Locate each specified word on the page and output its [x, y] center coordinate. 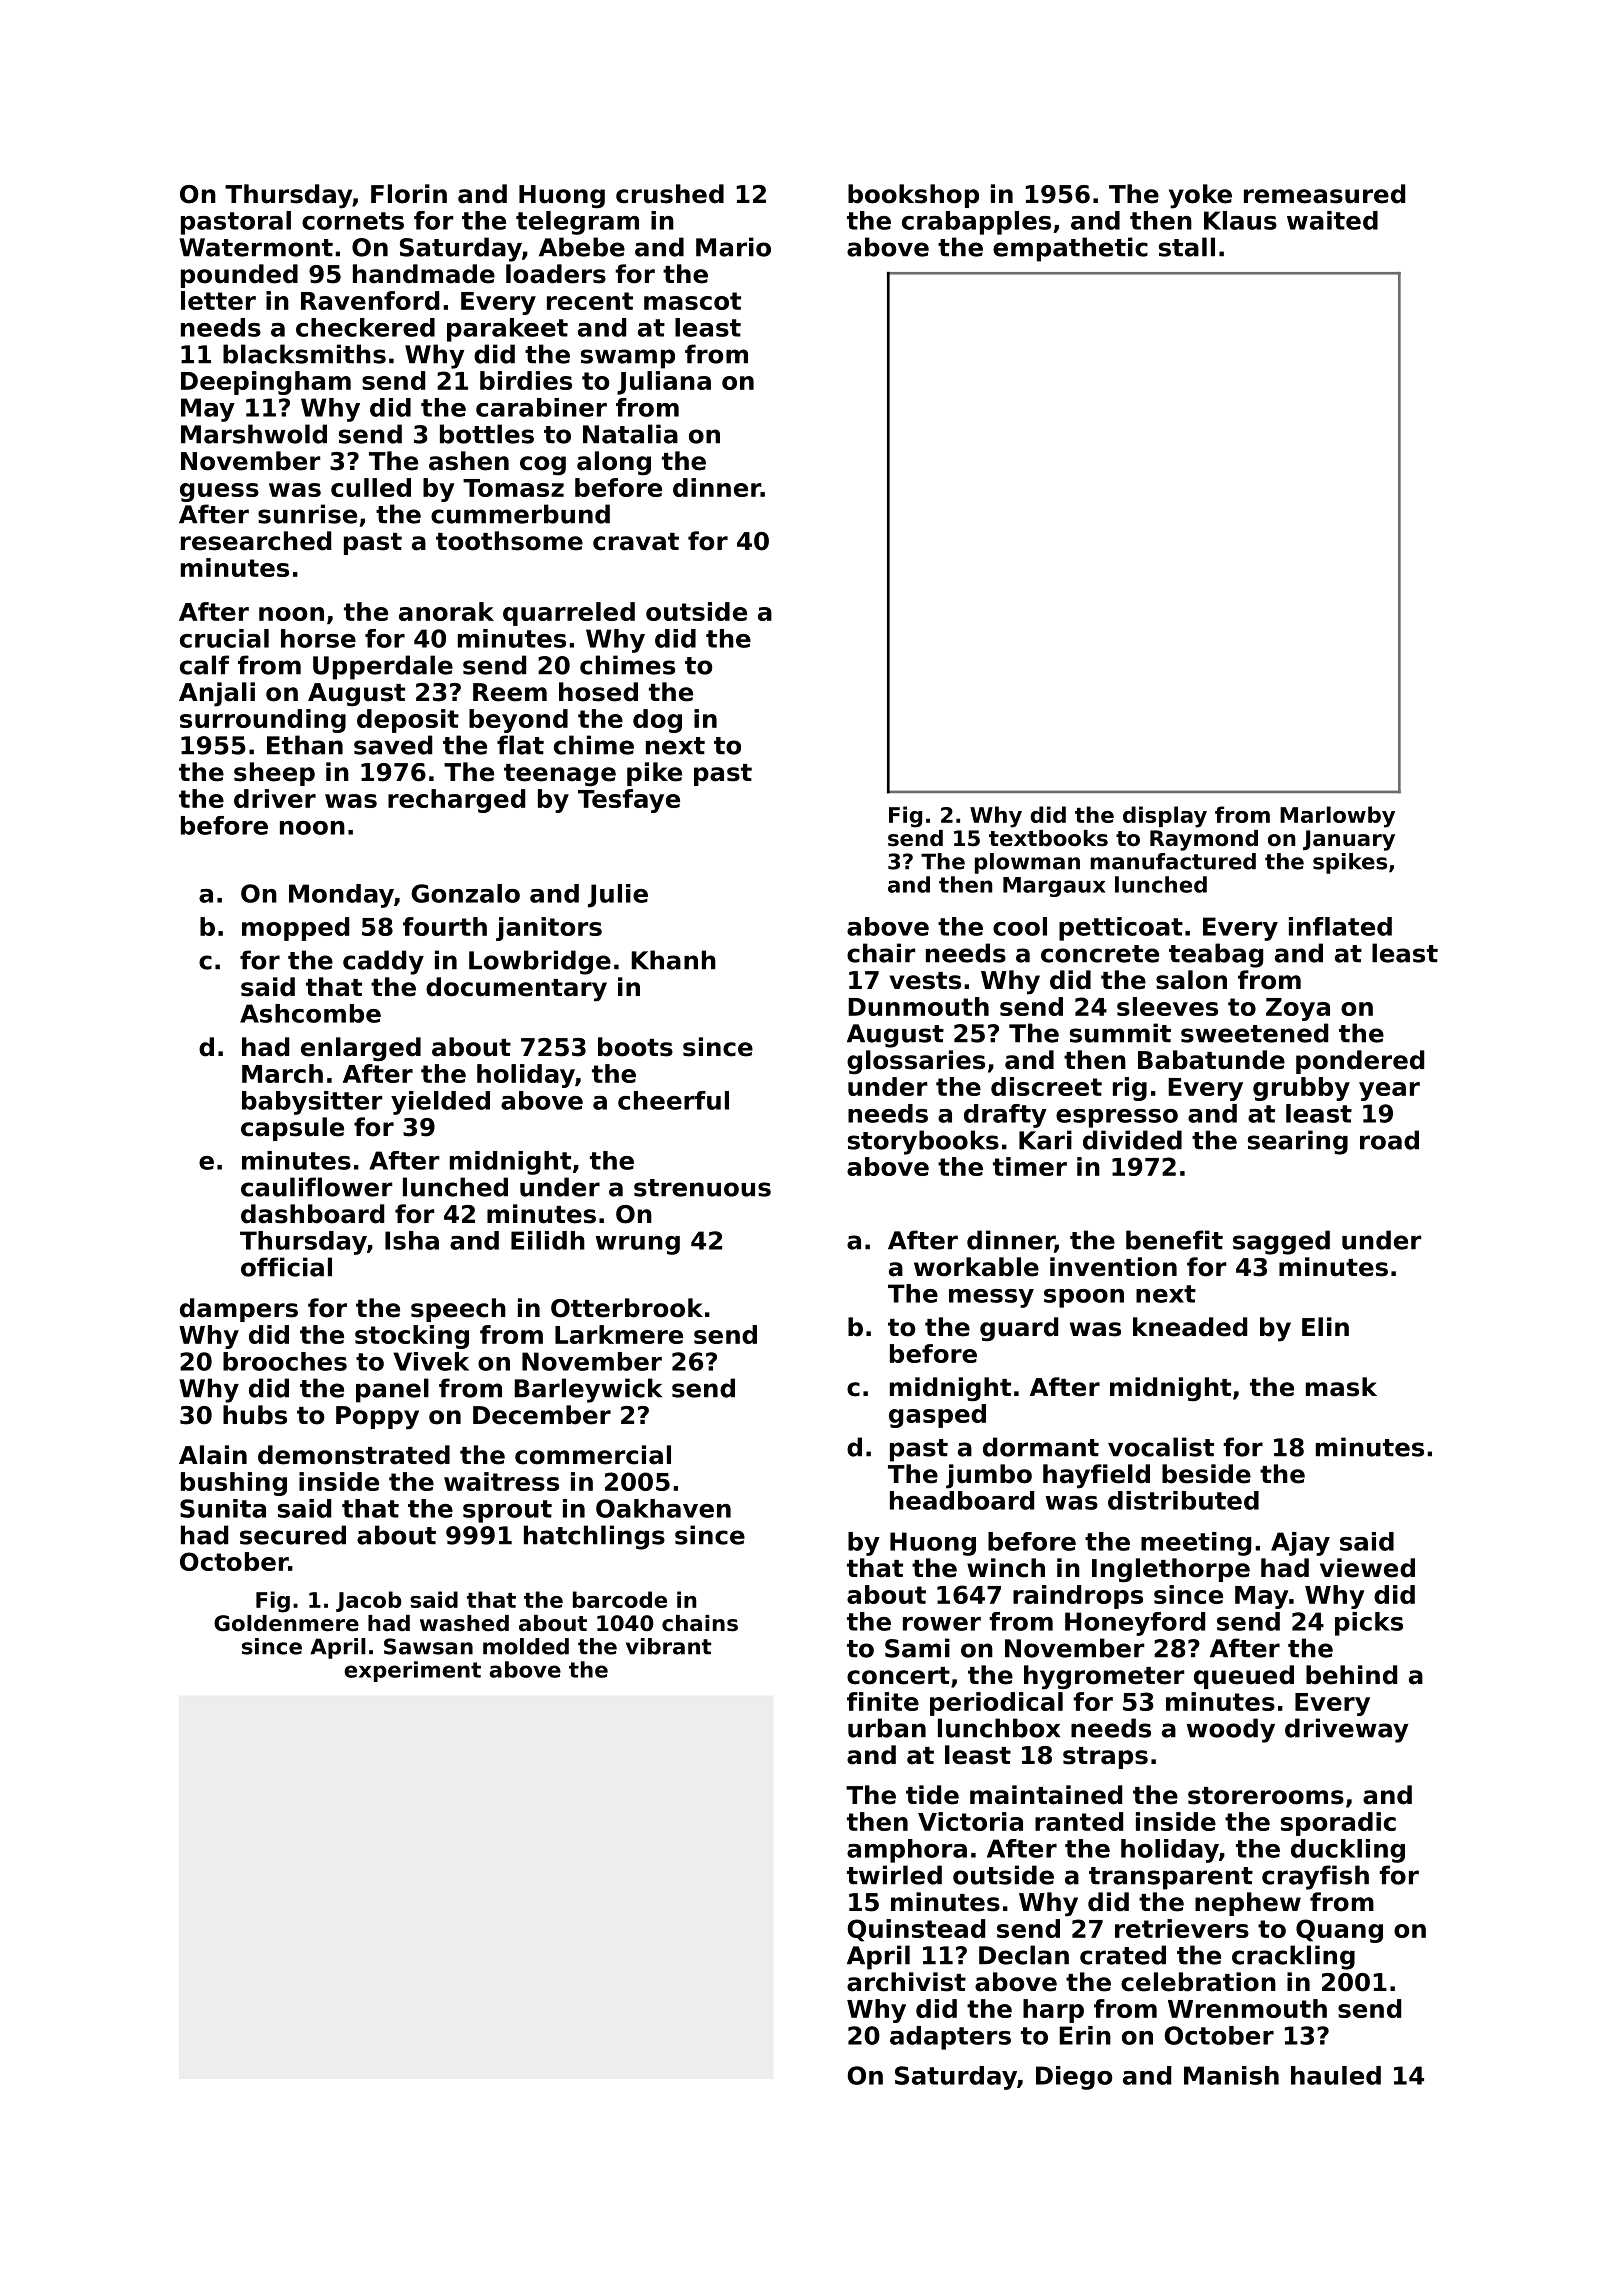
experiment [412, 1671]
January [1349, 840]
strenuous [702, 1188]
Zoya [1298, 1009]
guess [219, 492]
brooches [285, 1361]
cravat [636, 542]
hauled [1336, 2075]
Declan [1024, 1955]
